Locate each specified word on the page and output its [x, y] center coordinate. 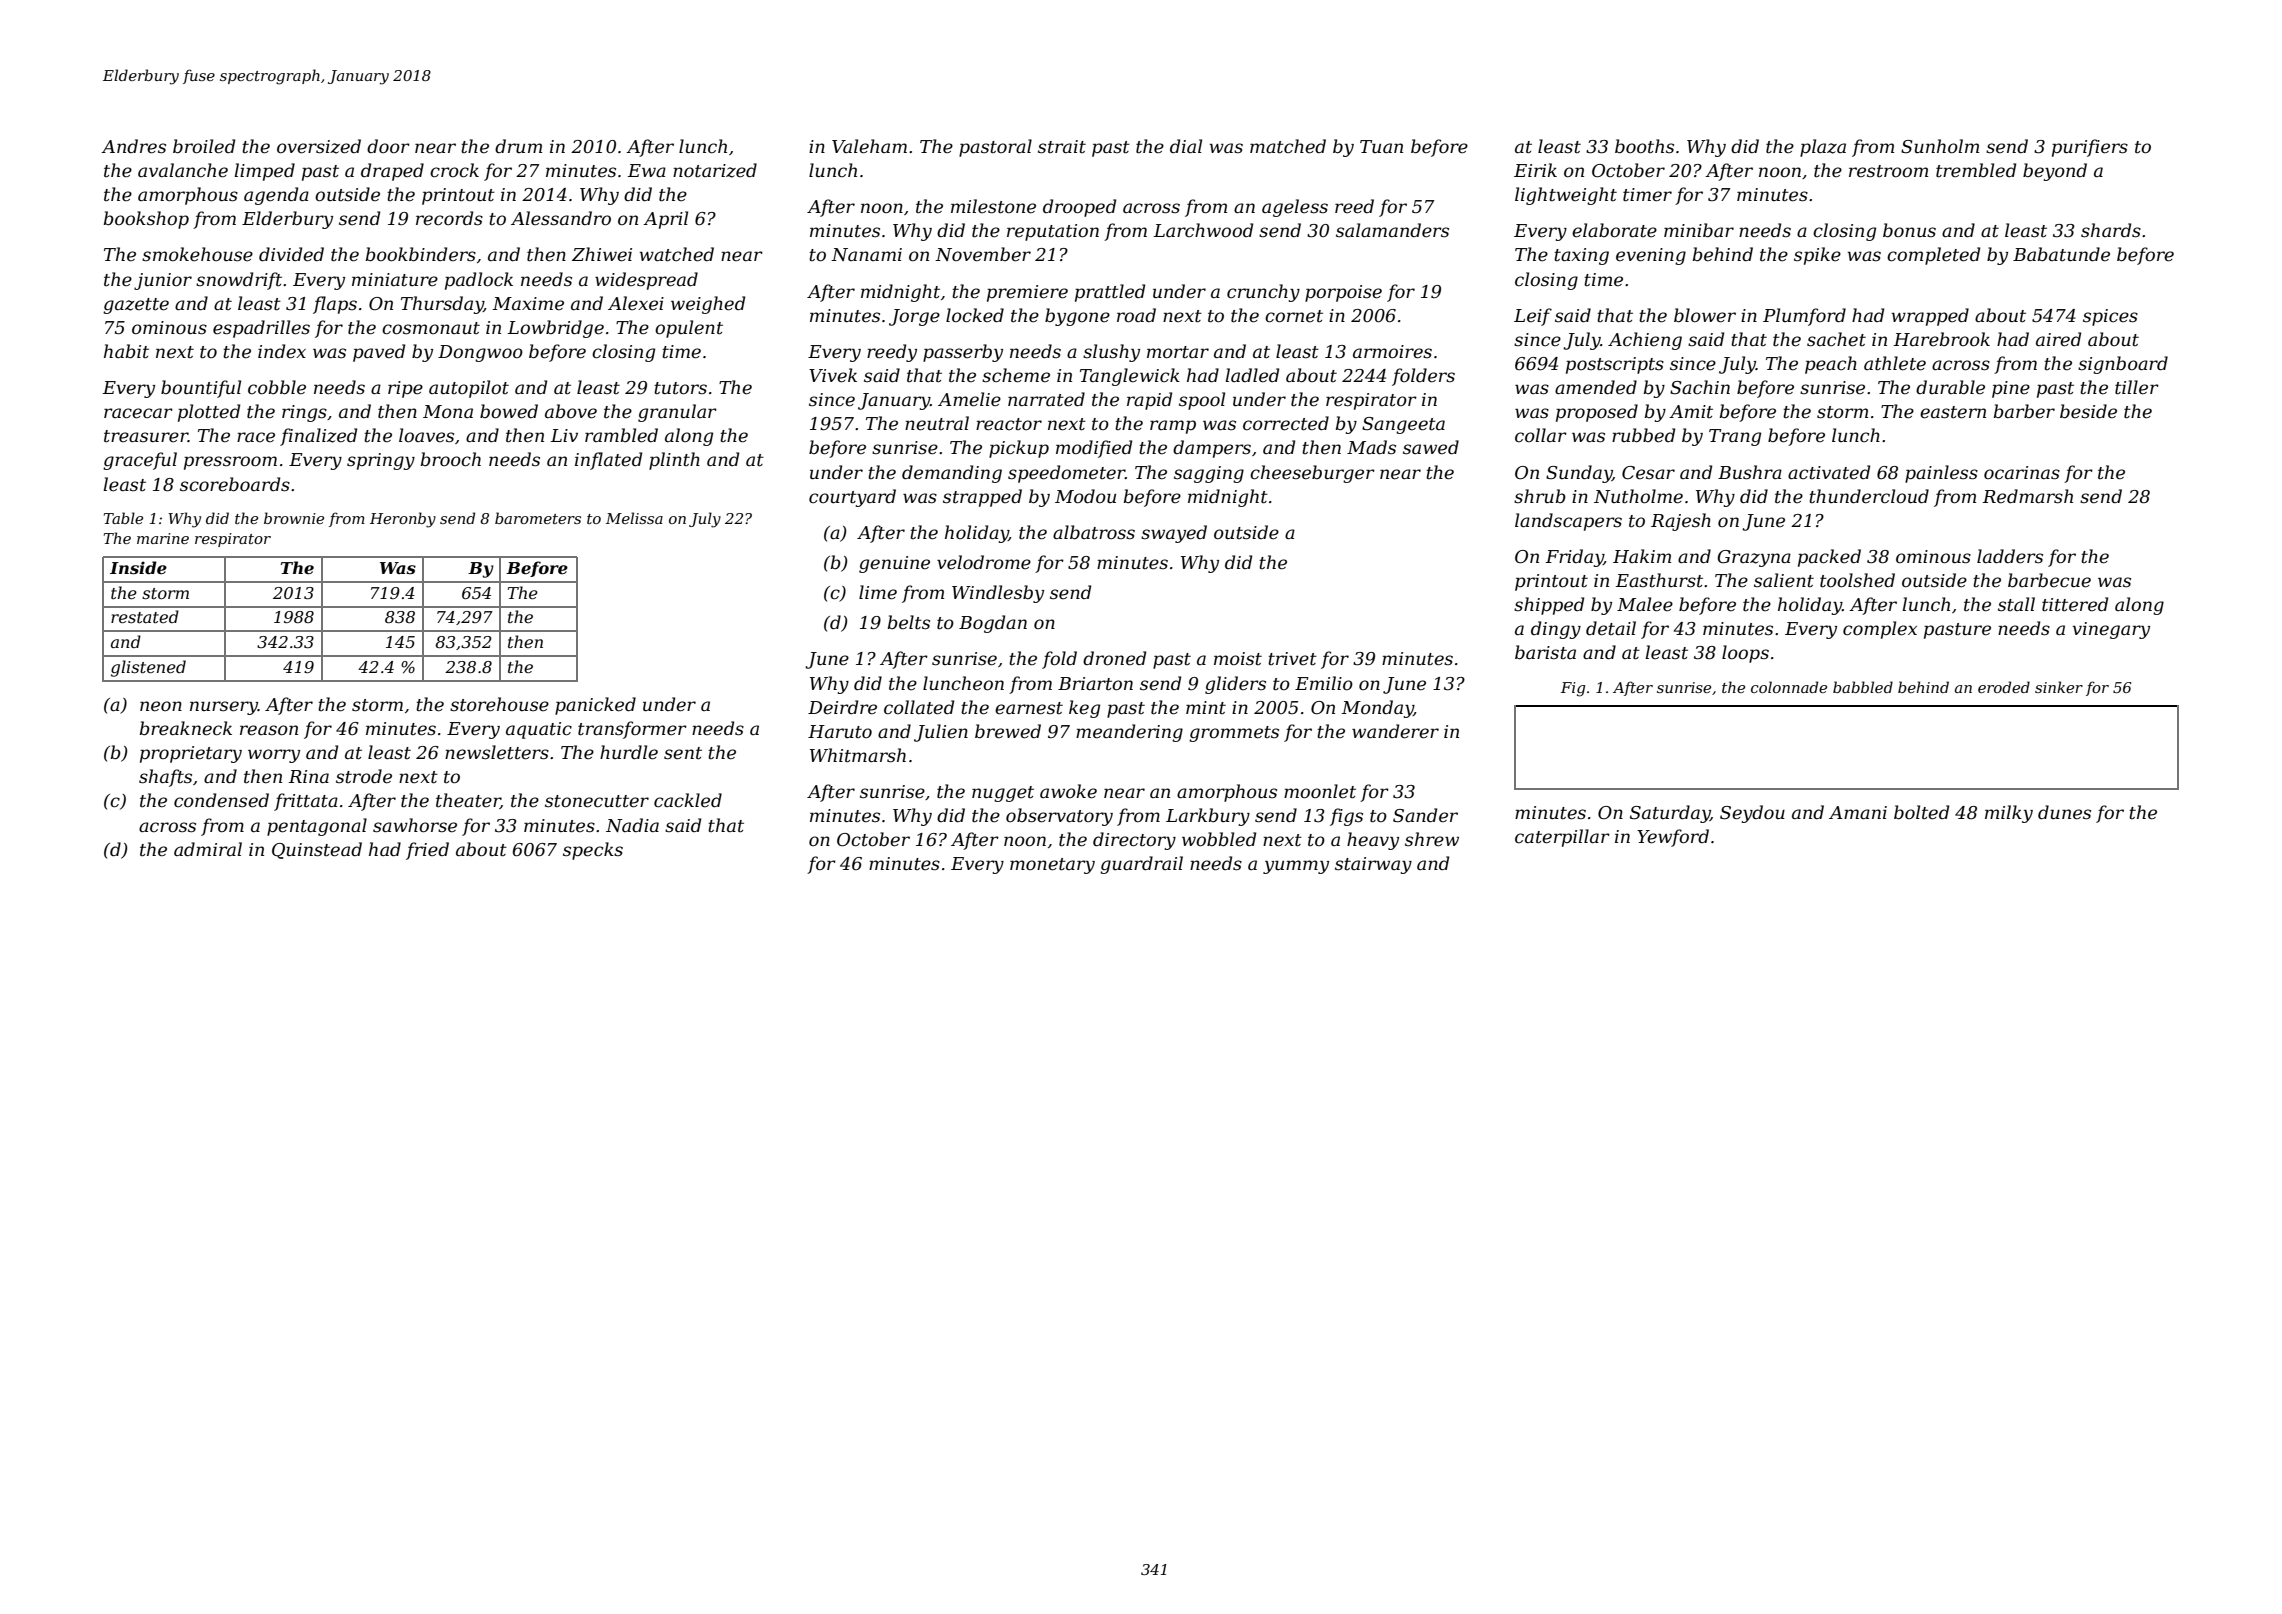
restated [145, 616]
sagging [1209, 474]
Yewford [1673, 838]
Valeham [869, 146]
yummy [1296, 867]
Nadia [632, 825]
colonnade [1789, 687]
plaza [1823, 148]
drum [518, 146]
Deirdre [842, 707]
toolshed [1857, 580]
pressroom [230, 463]
